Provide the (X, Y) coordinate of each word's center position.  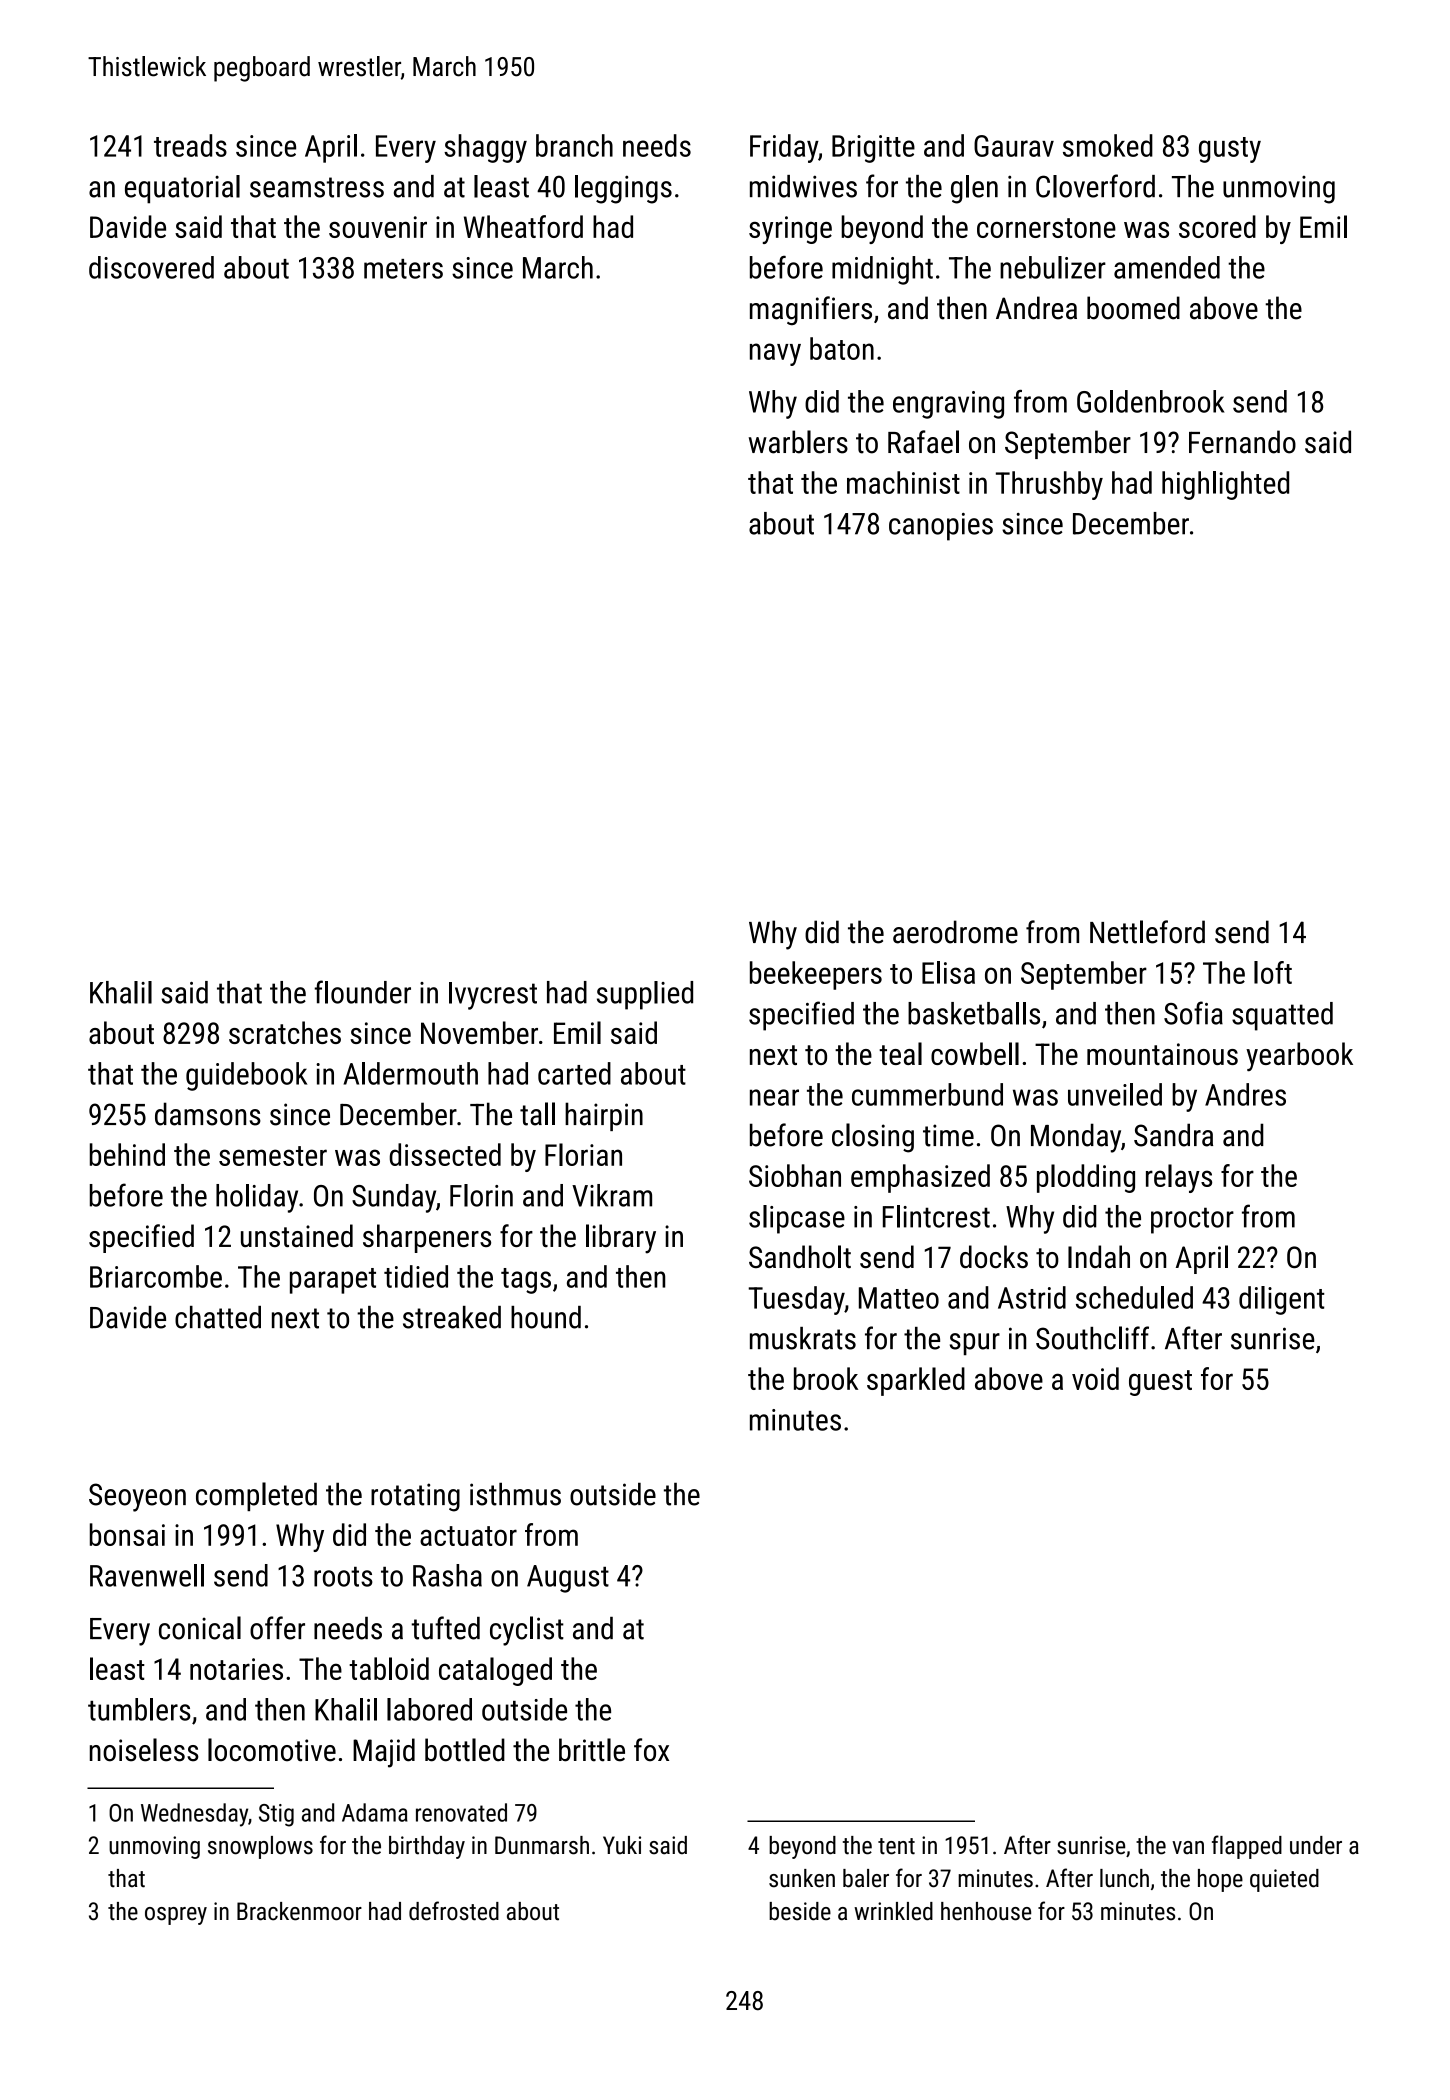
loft (1273, 972)
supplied (645, 995)
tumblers (139, 1709)
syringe (790, 230)
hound (546, 1317)
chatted (218, 1317)
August (568, 1579)
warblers (798, 442)
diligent (1281, 1300)
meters (403, 269)
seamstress (317, 187)
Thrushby (1049, 485)
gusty (1230, 150)
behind (127, 1154)
